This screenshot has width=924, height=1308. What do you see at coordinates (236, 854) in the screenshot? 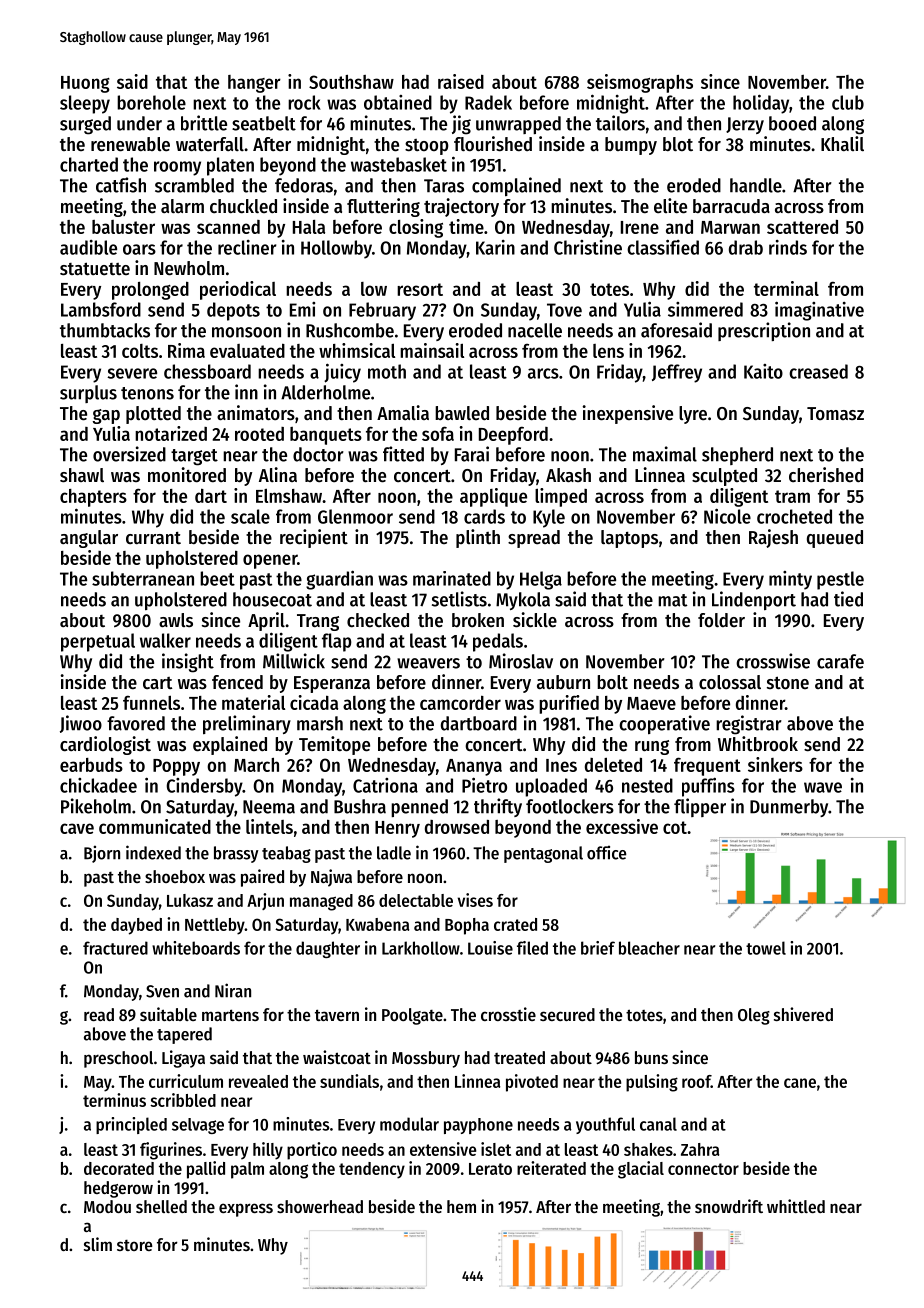
I see `brassy` at bounding box center [236, 854].
